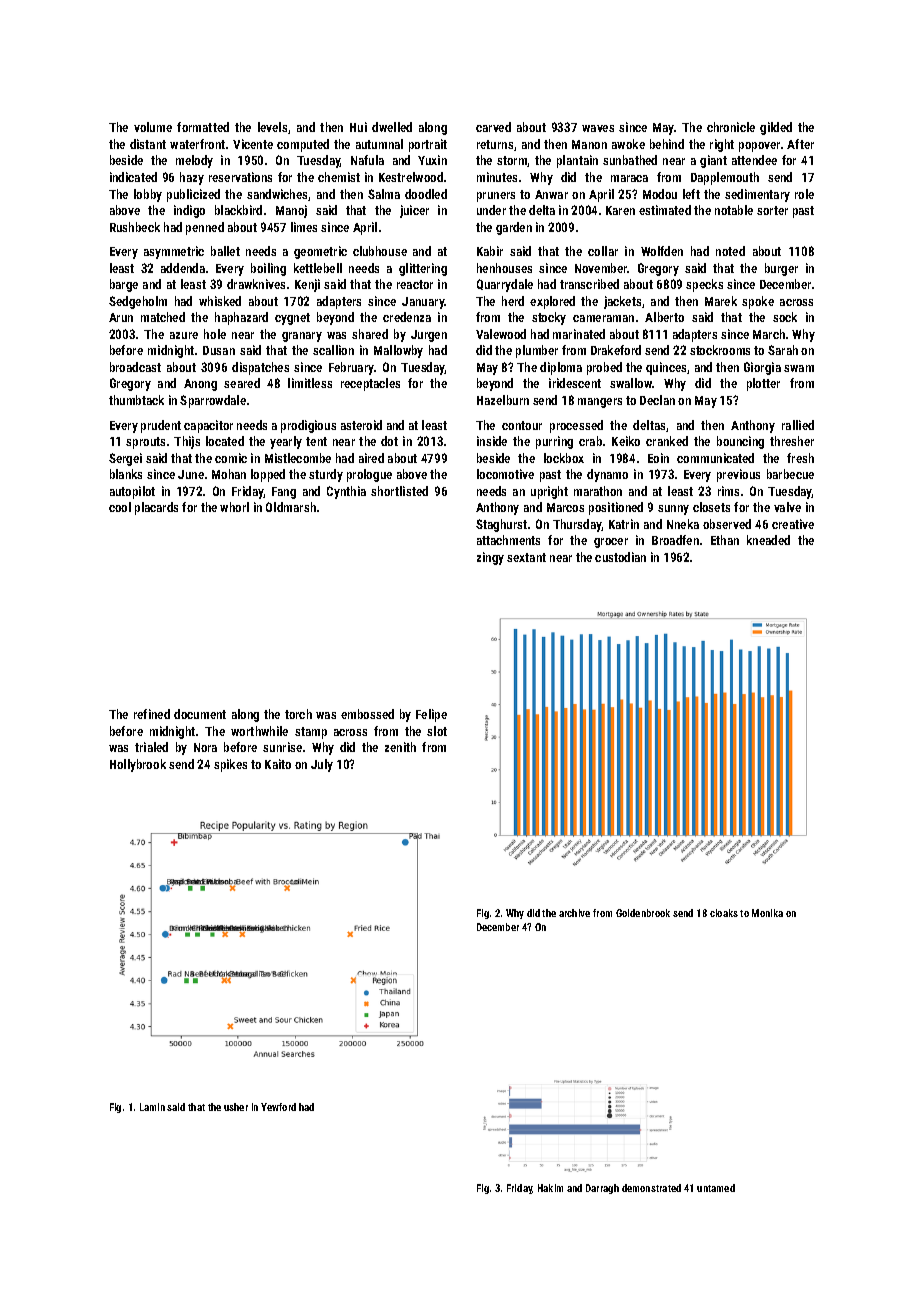 The width and height of the document is (924, 1308). I want to click on behind, so click(667, 144).
